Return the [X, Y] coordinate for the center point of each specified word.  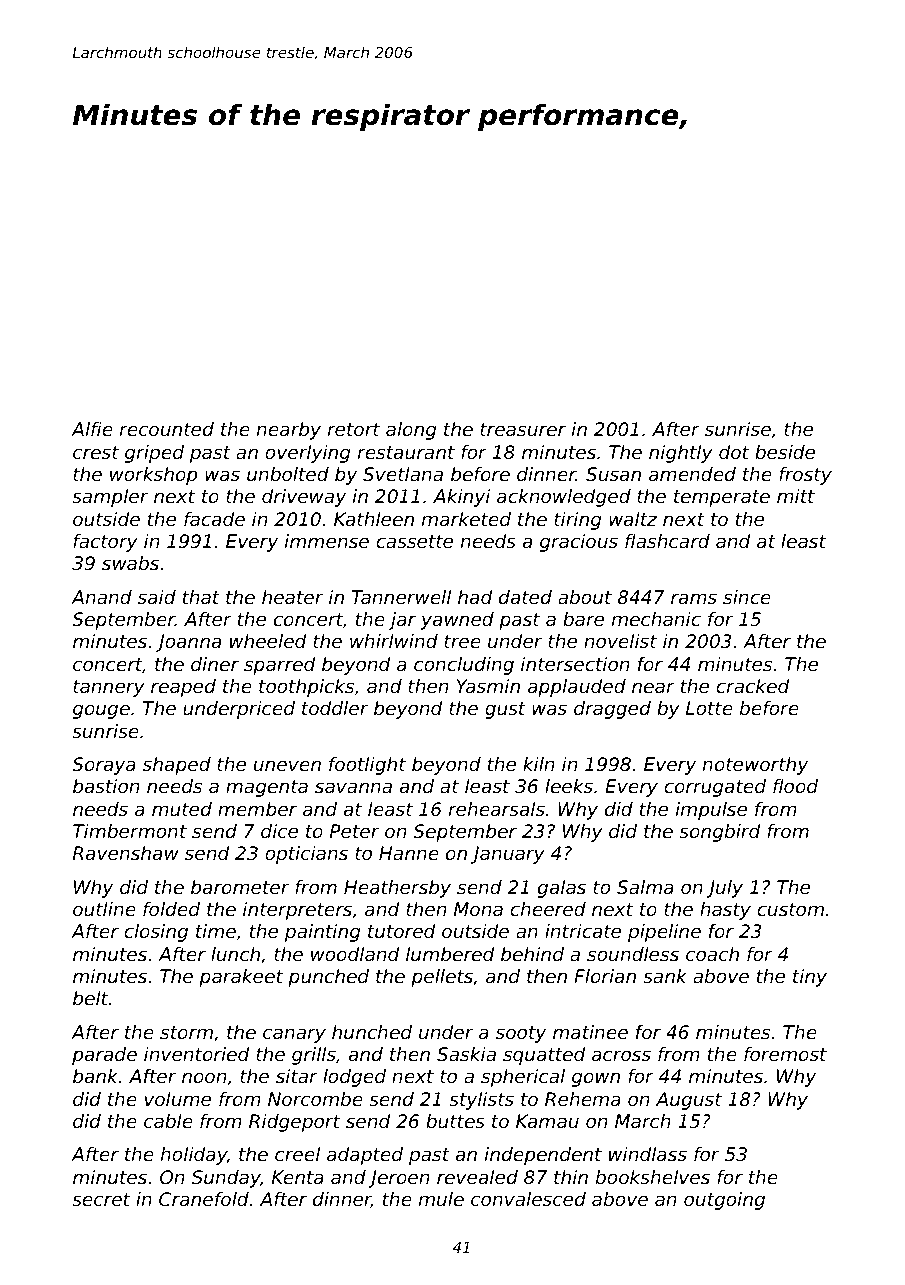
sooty [521, 1034]
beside [785, 452]
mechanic [656, 619]
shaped [177, 766]
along [411, 431]
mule [441, 1199]
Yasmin [488, 686]
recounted [167, 429]
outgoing [724, 1201]
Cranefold [204, 1199]
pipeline [664, 933]
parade [104, 1056]
